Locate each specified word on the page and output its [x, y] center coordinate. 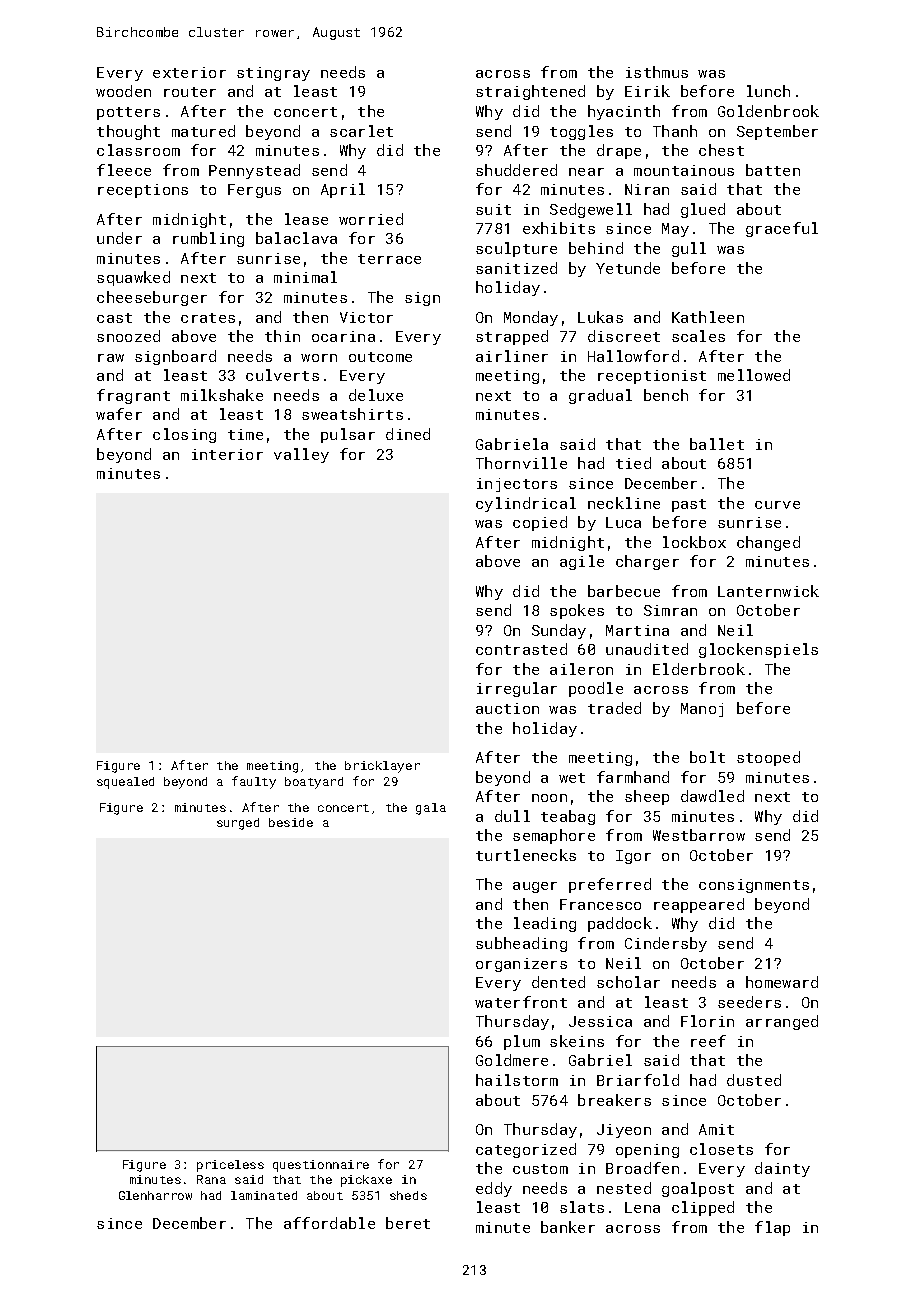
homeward [782, 982]
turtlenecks [526, 855]
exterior [189, 72]
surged [238, 824]
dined [408, 434]
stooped [768, 758]
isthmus [657, 72]
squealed [125, 783]
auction [507, 708]
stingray [273, 74]
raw [111, 358]
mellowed [754, 375]
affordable [329, 1223]
